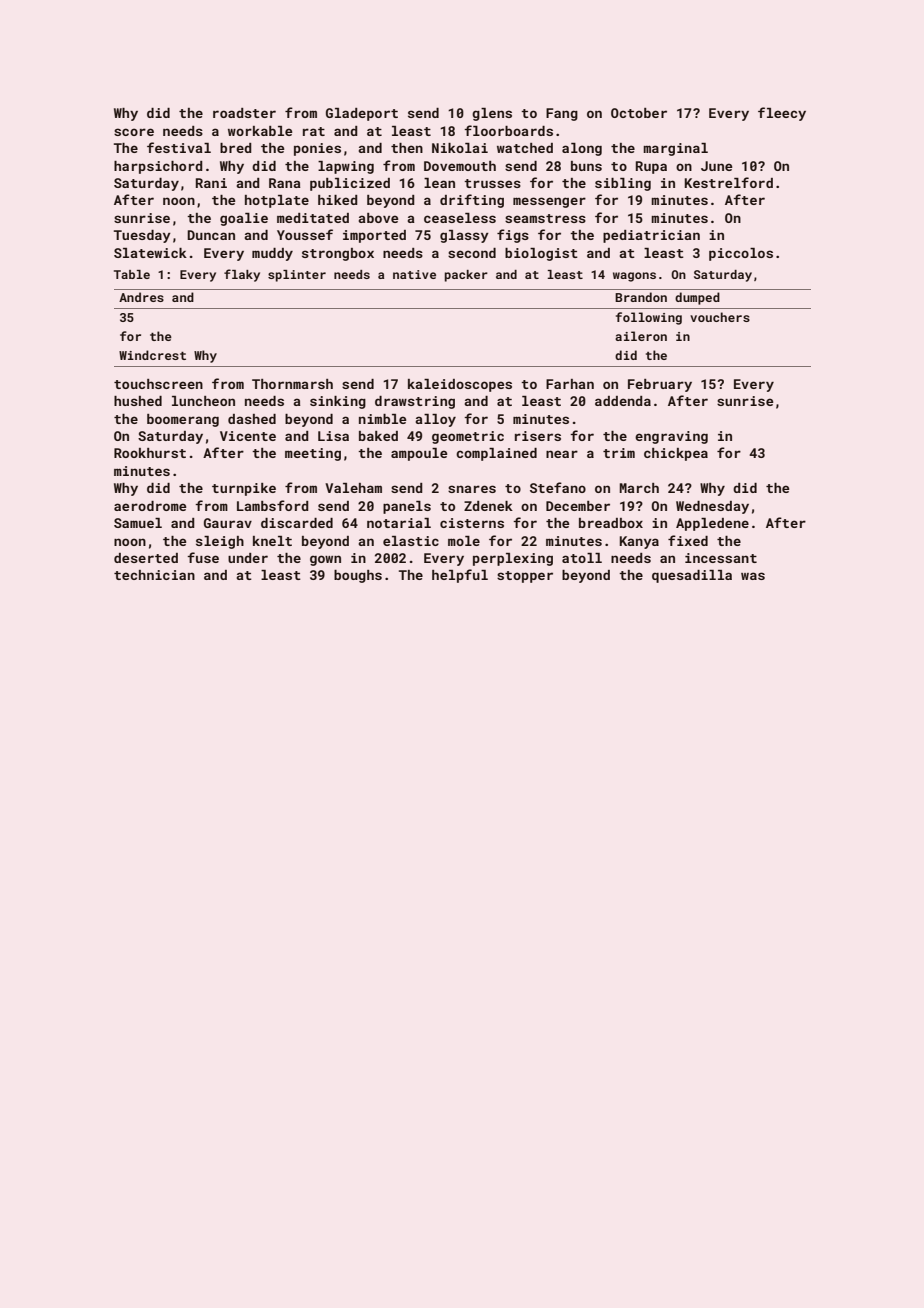  Describe the element at coordinates (720, 317) in the screenshot. I see `vouchers` at that location.
